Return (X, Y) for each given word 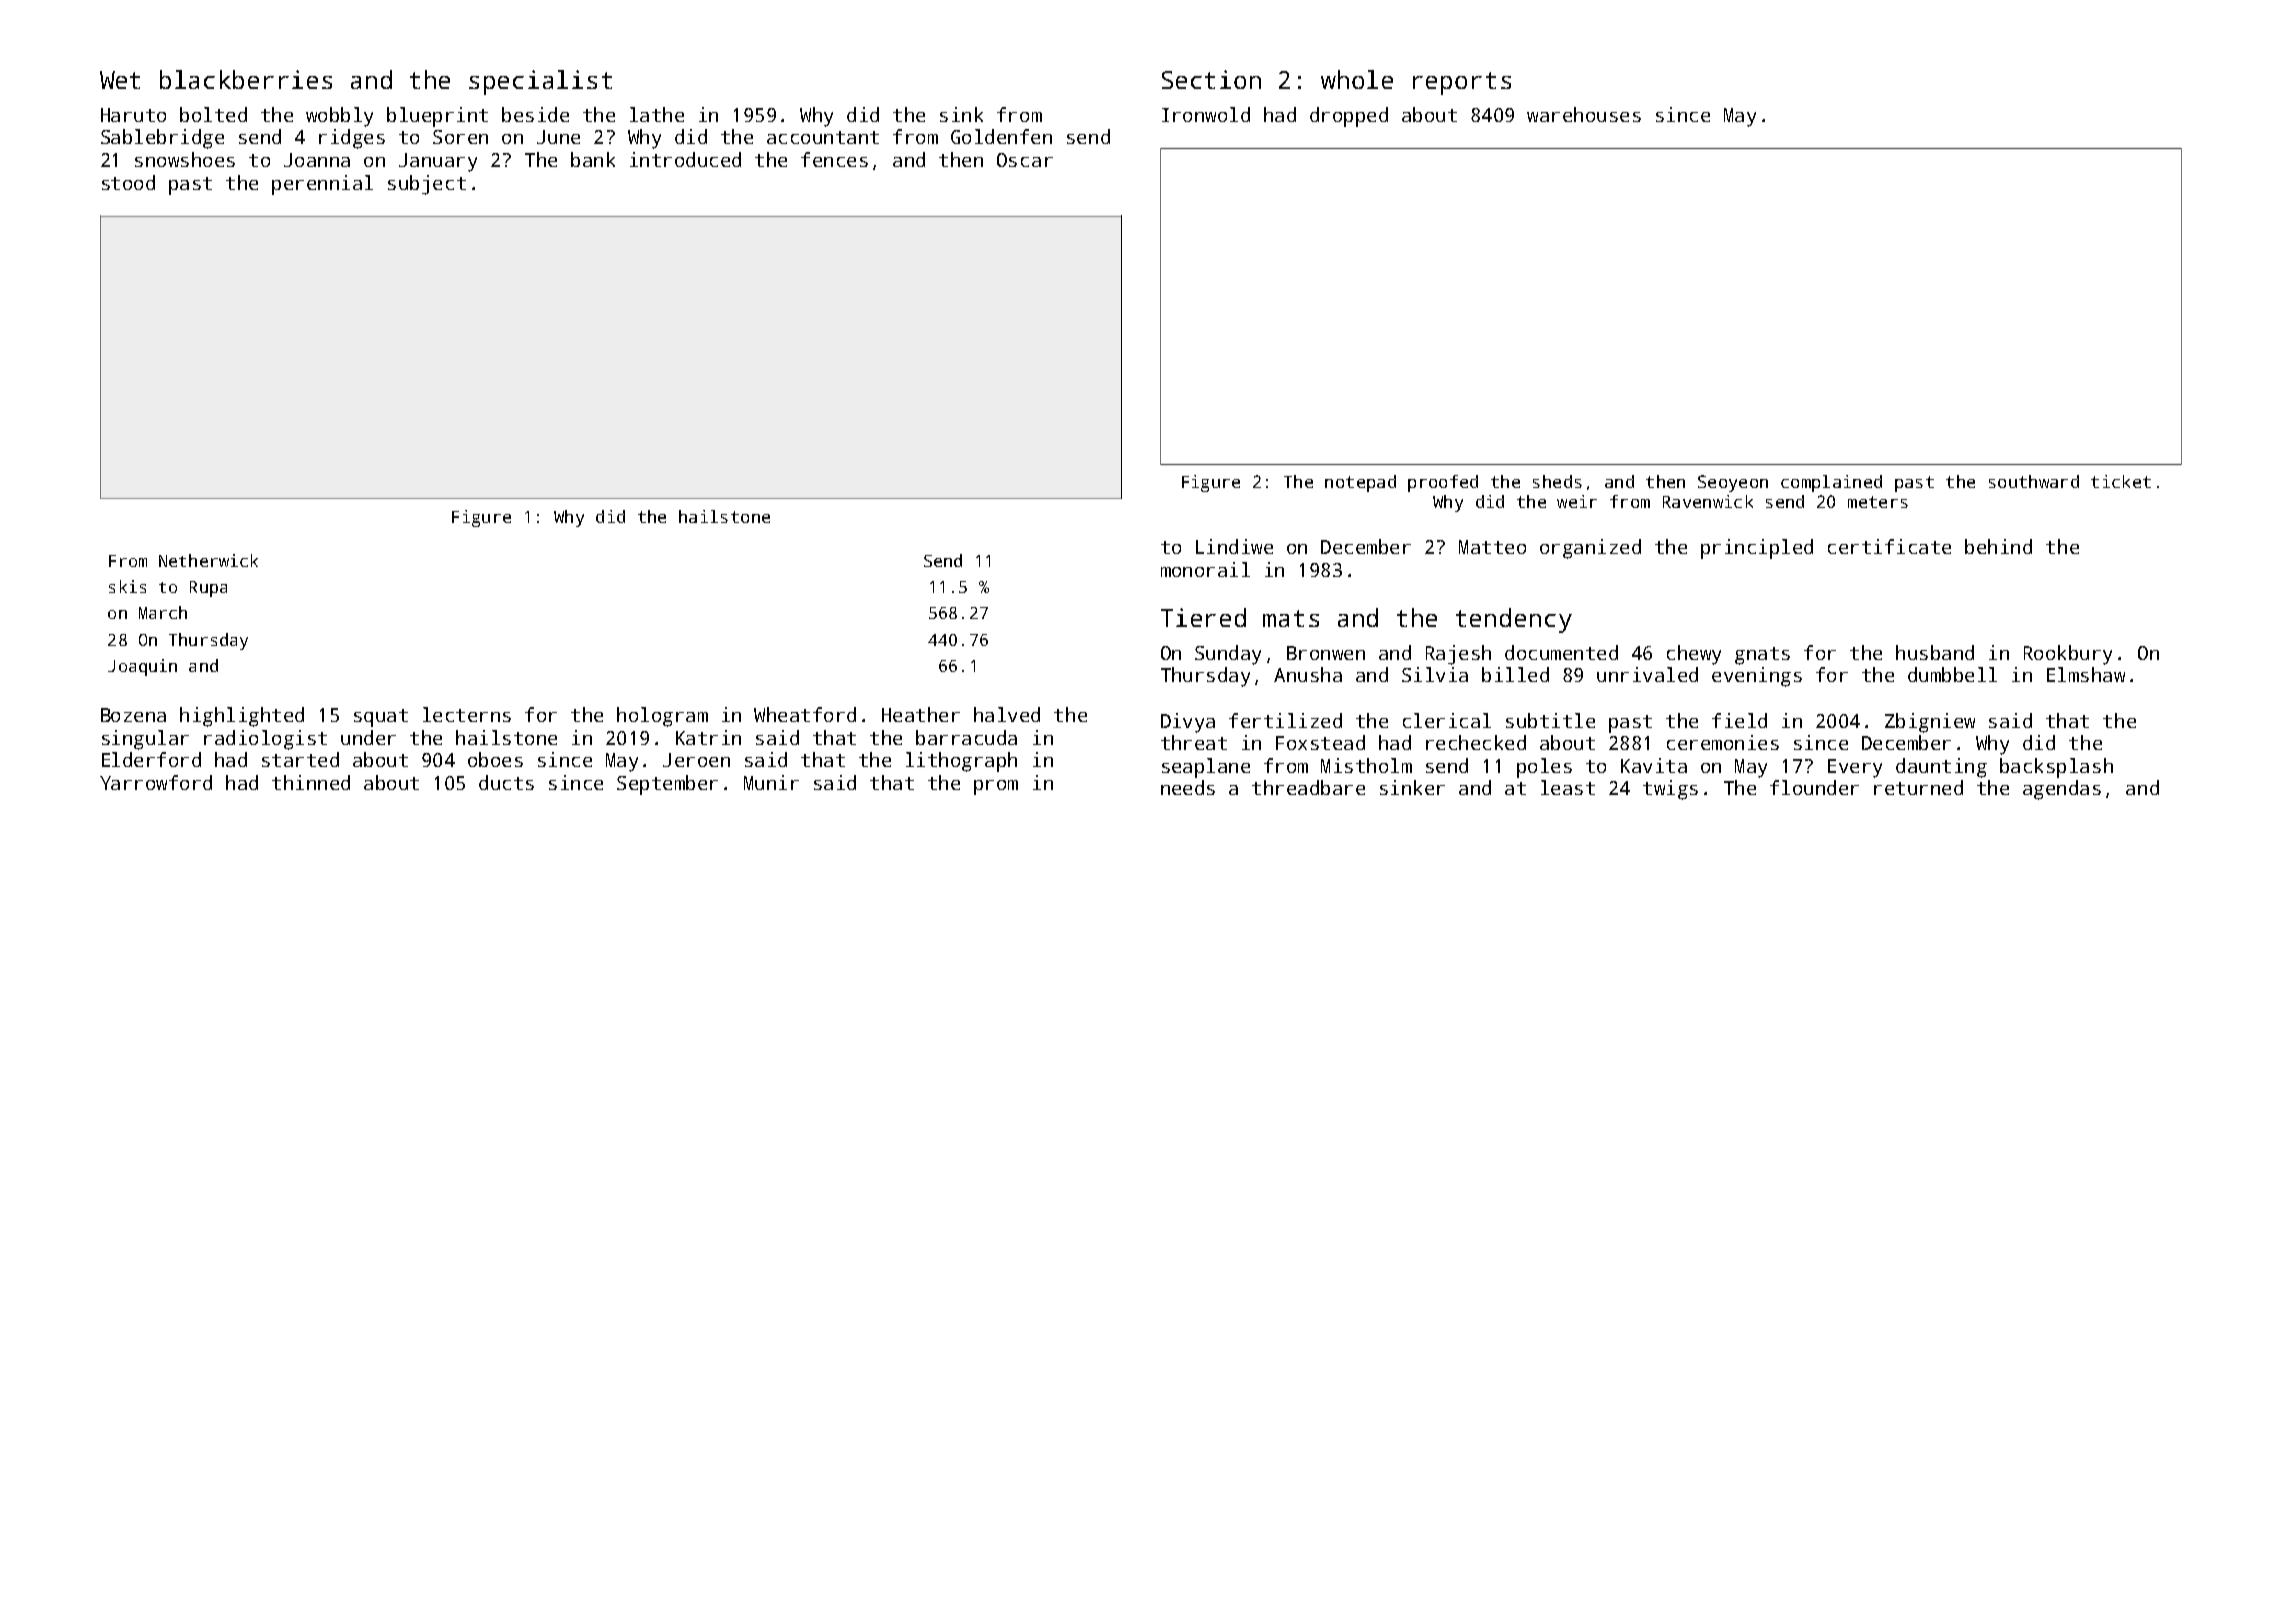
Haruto (133, 115)
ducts (506, 782)
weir (1577, 501)
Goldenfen (1001, 136)
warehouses (1584, 114)
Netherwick (208, 560)
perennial (322, 185)
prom (996, 787)
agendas (2062, 790)
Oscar (1025, 160)
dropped (1349, 117)
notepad (1360, 483)
